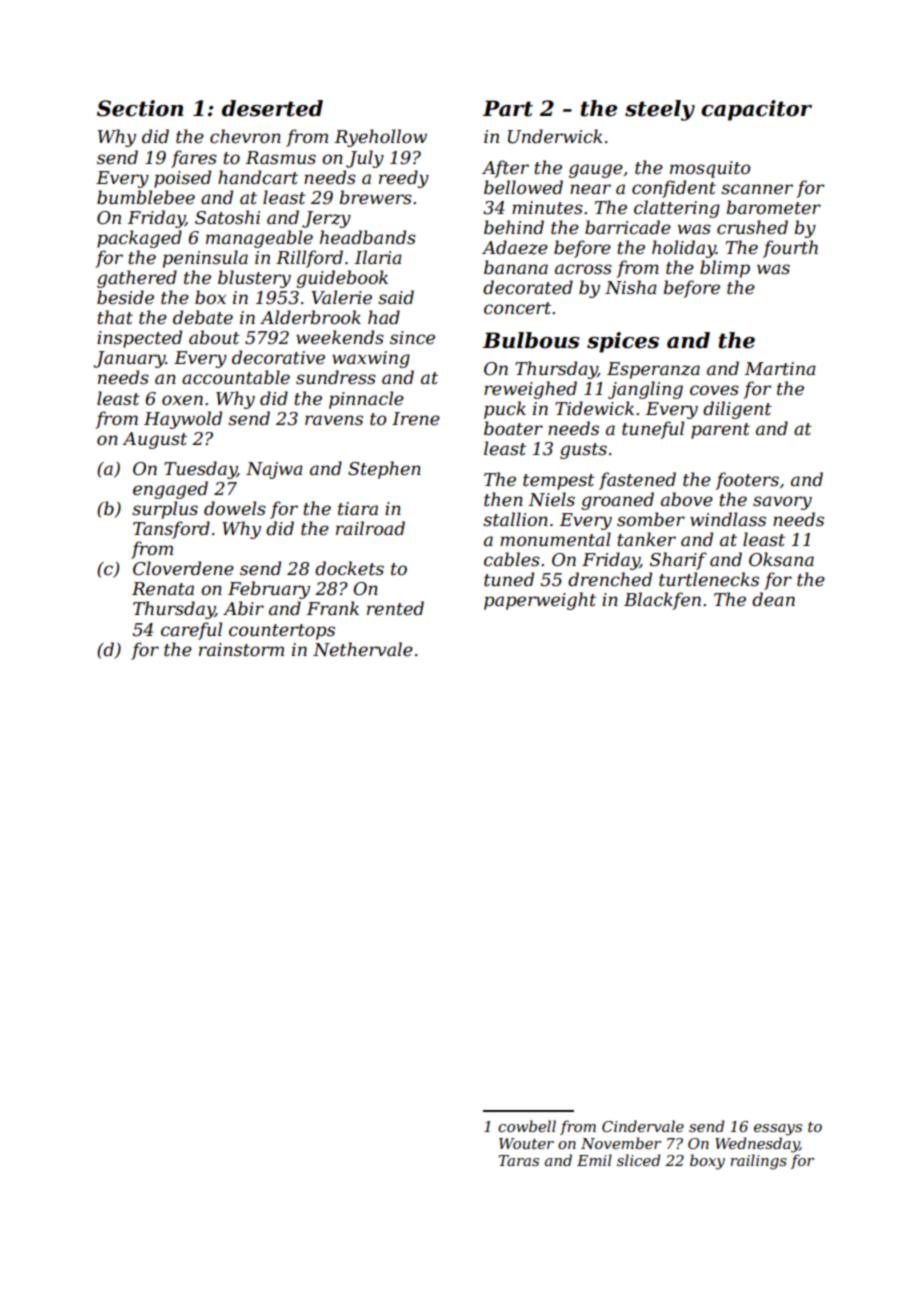 The height and width of the image is (1311, 924). Describe the element at coordinates (778, 1130) in the image. I see `essays` at that location.
